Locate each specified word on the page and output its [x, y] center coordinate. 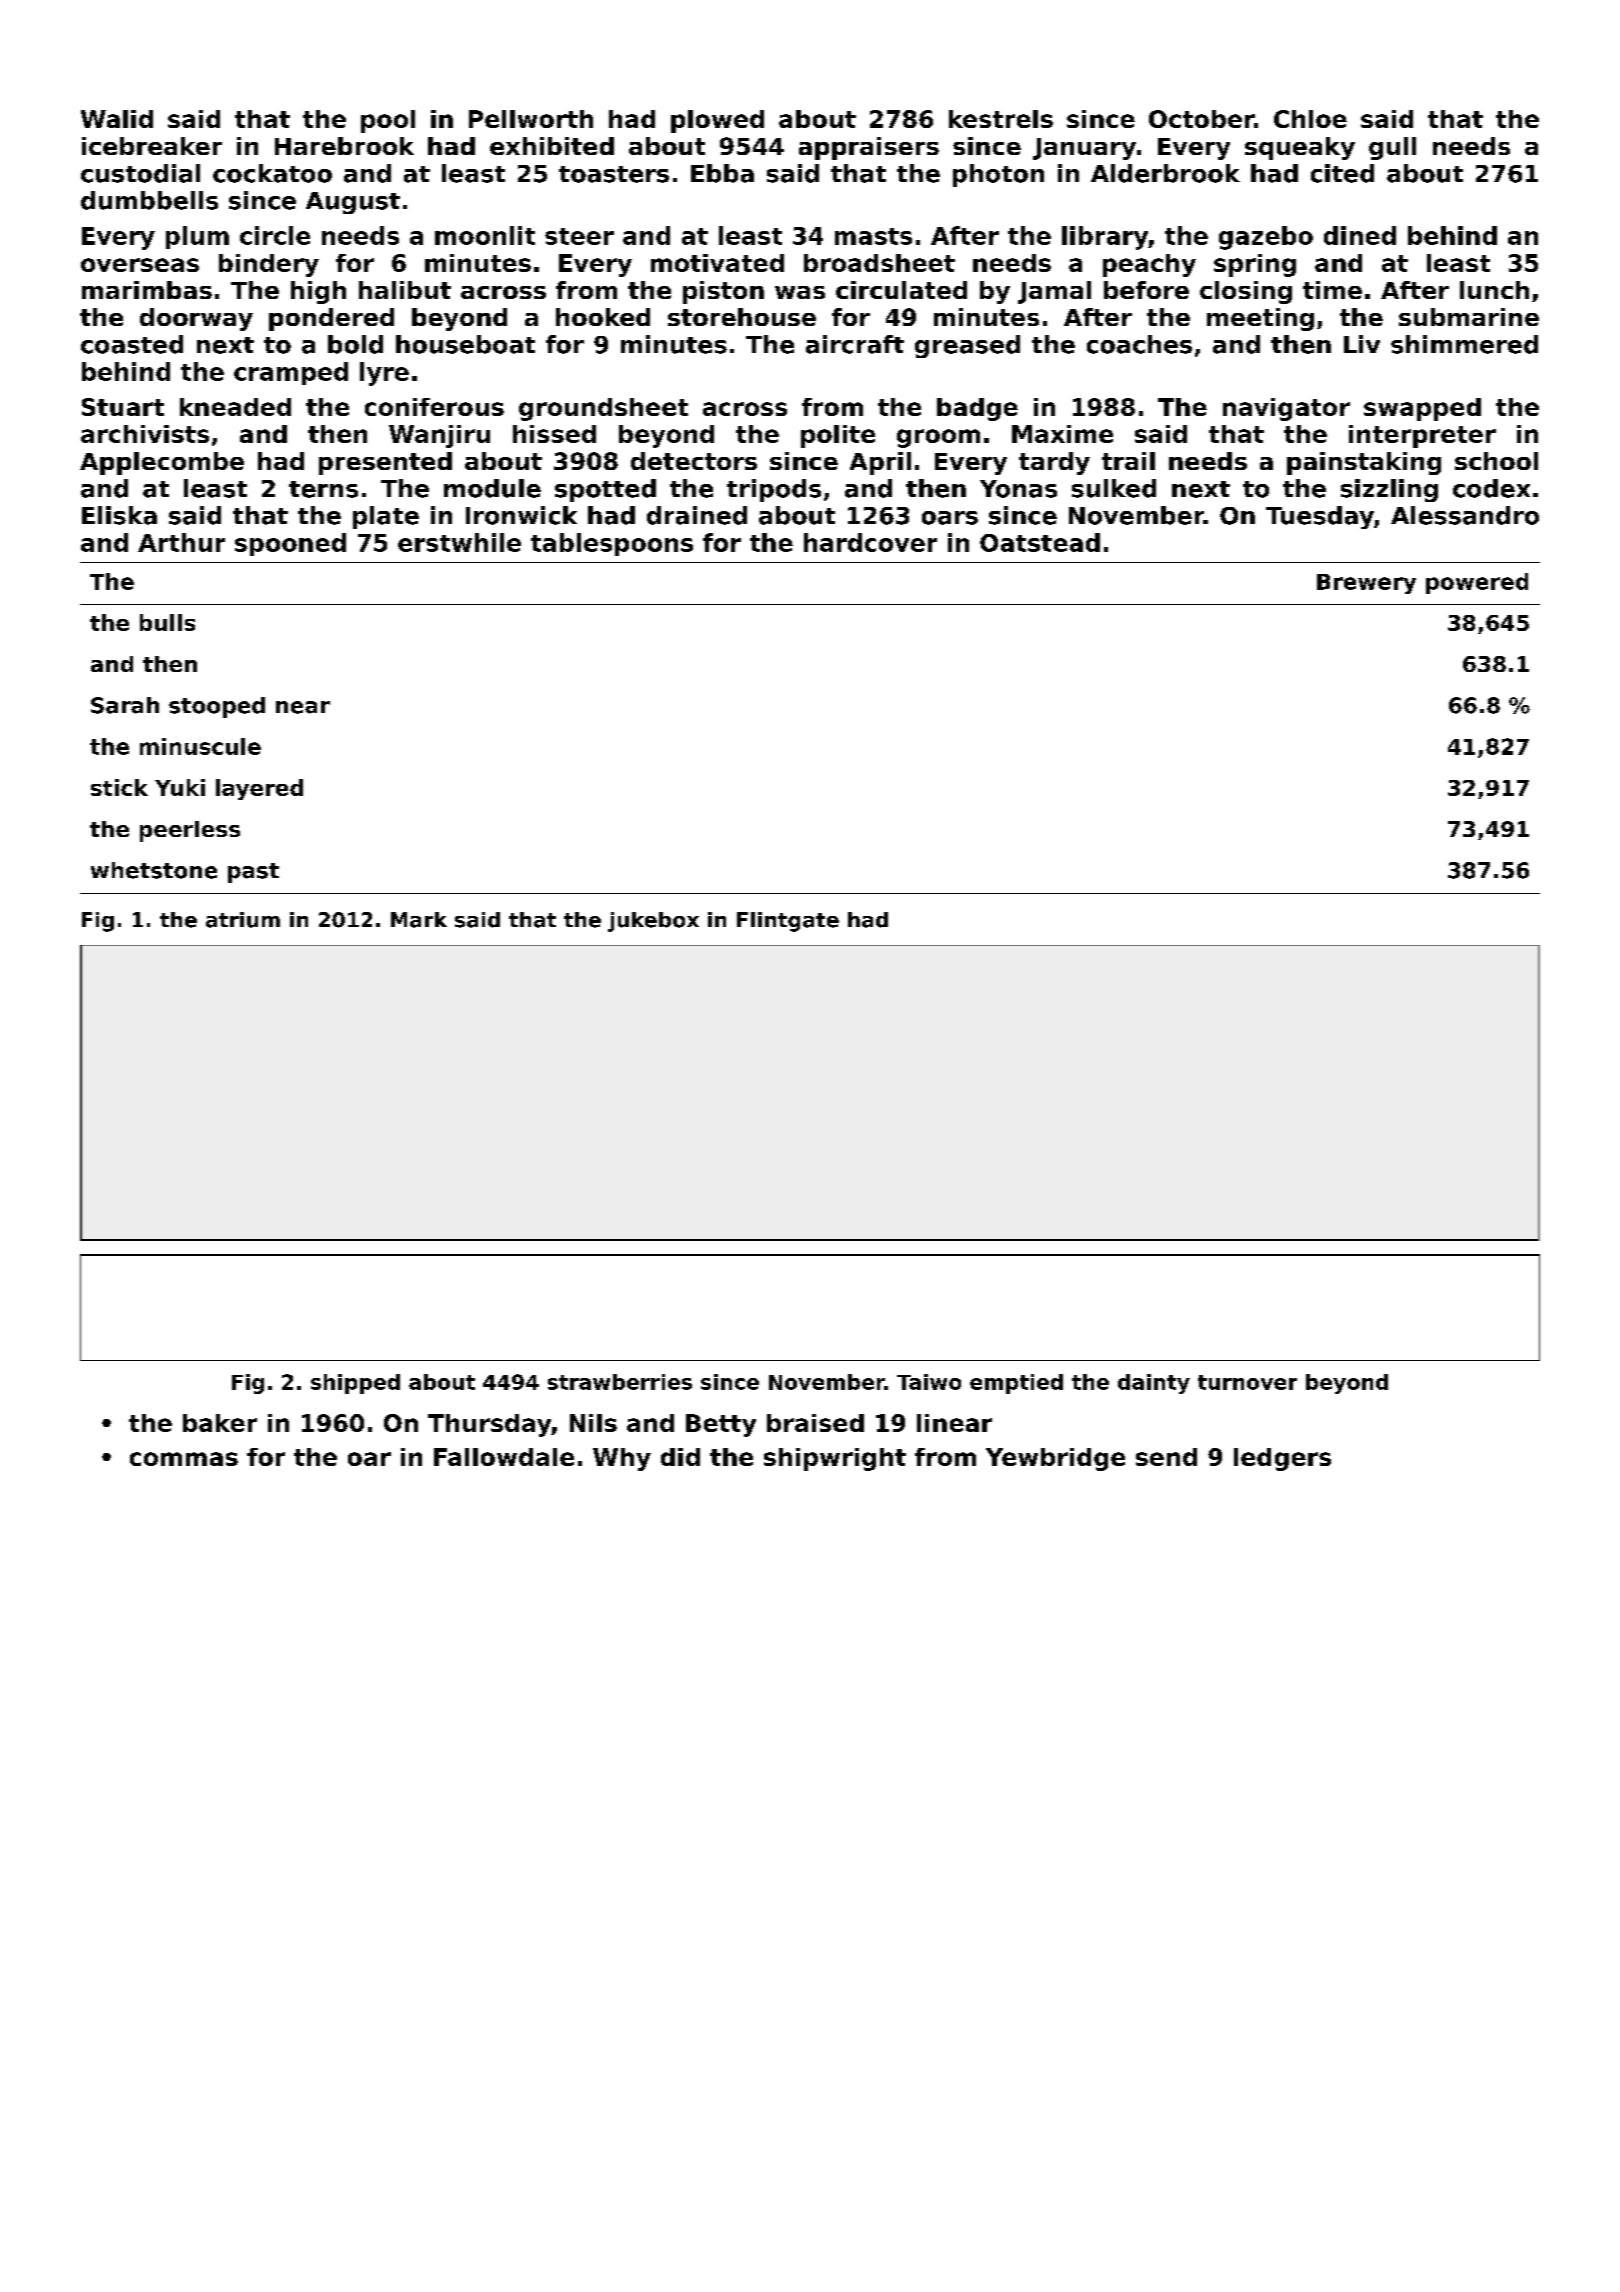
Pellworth [531, 119]
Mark [419, 920]
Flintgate [788, 922]
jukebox [653, 922]
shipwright [835, 1459]
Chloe [1310, 119]
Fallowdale [504, 1457]
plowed [717, 121]
